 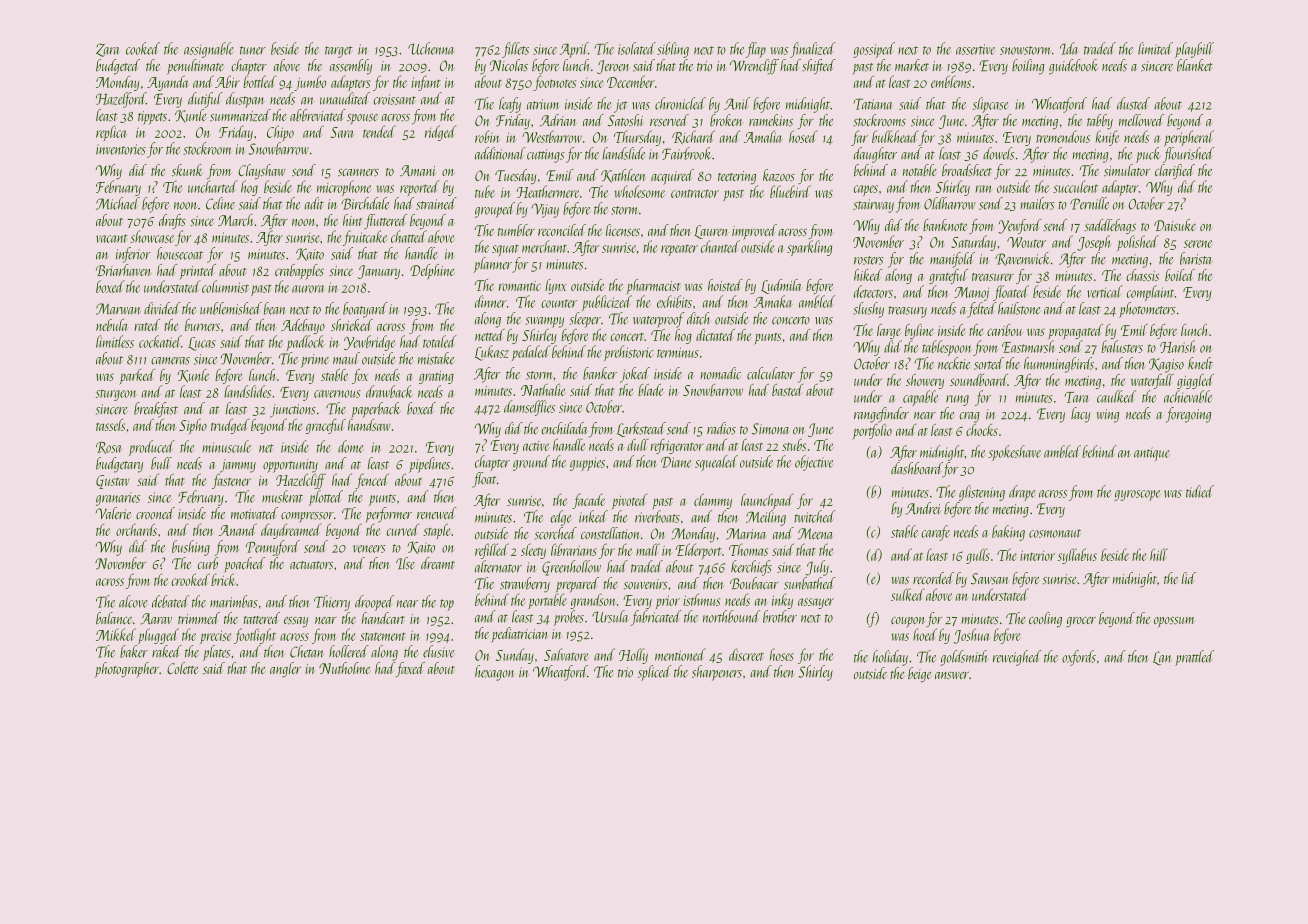 I want to click on gossiped, so click(x=874, y=50).
